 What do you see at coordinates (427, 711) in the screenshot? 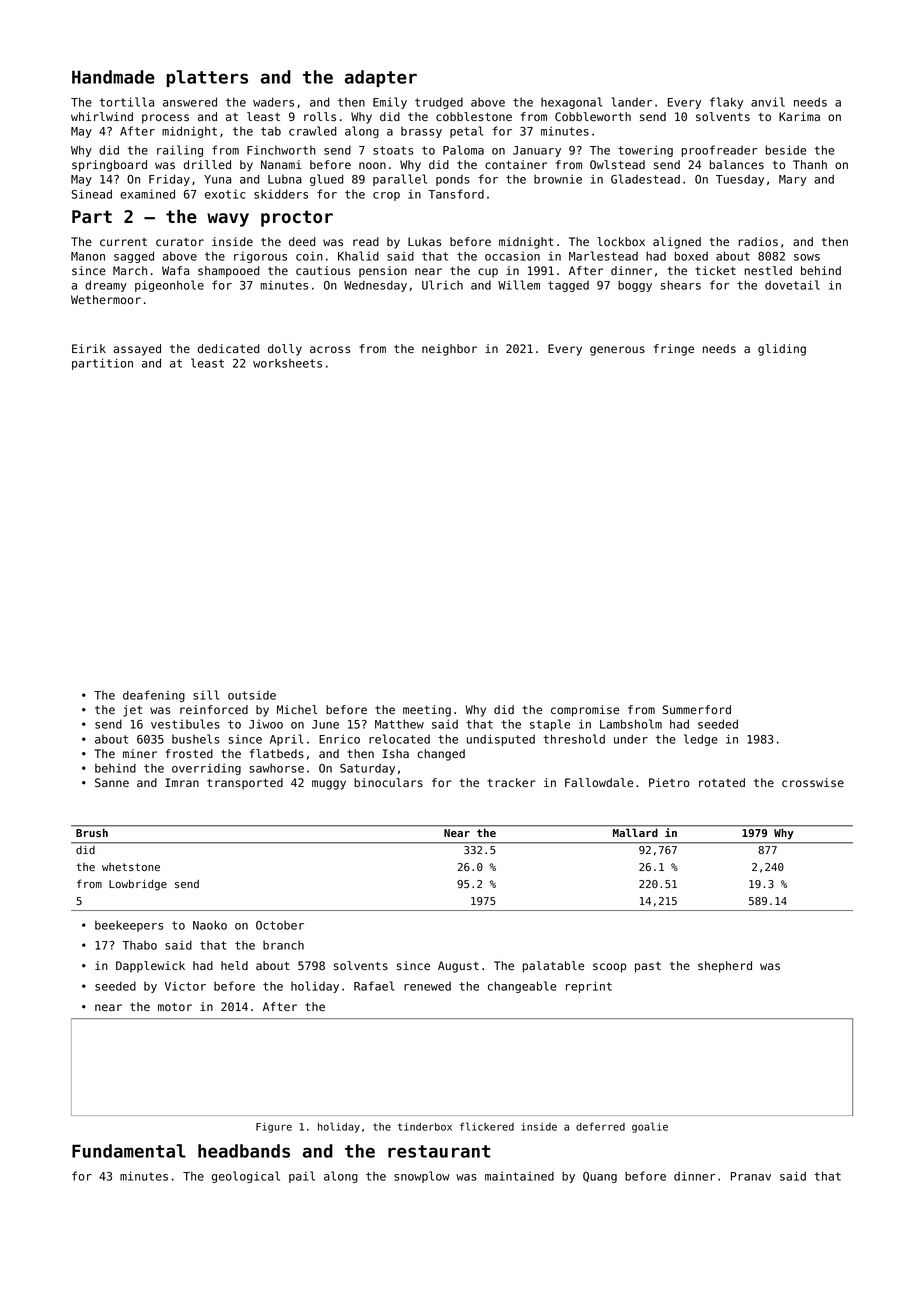
I see `meeting` at bounding box center [427, 711].
